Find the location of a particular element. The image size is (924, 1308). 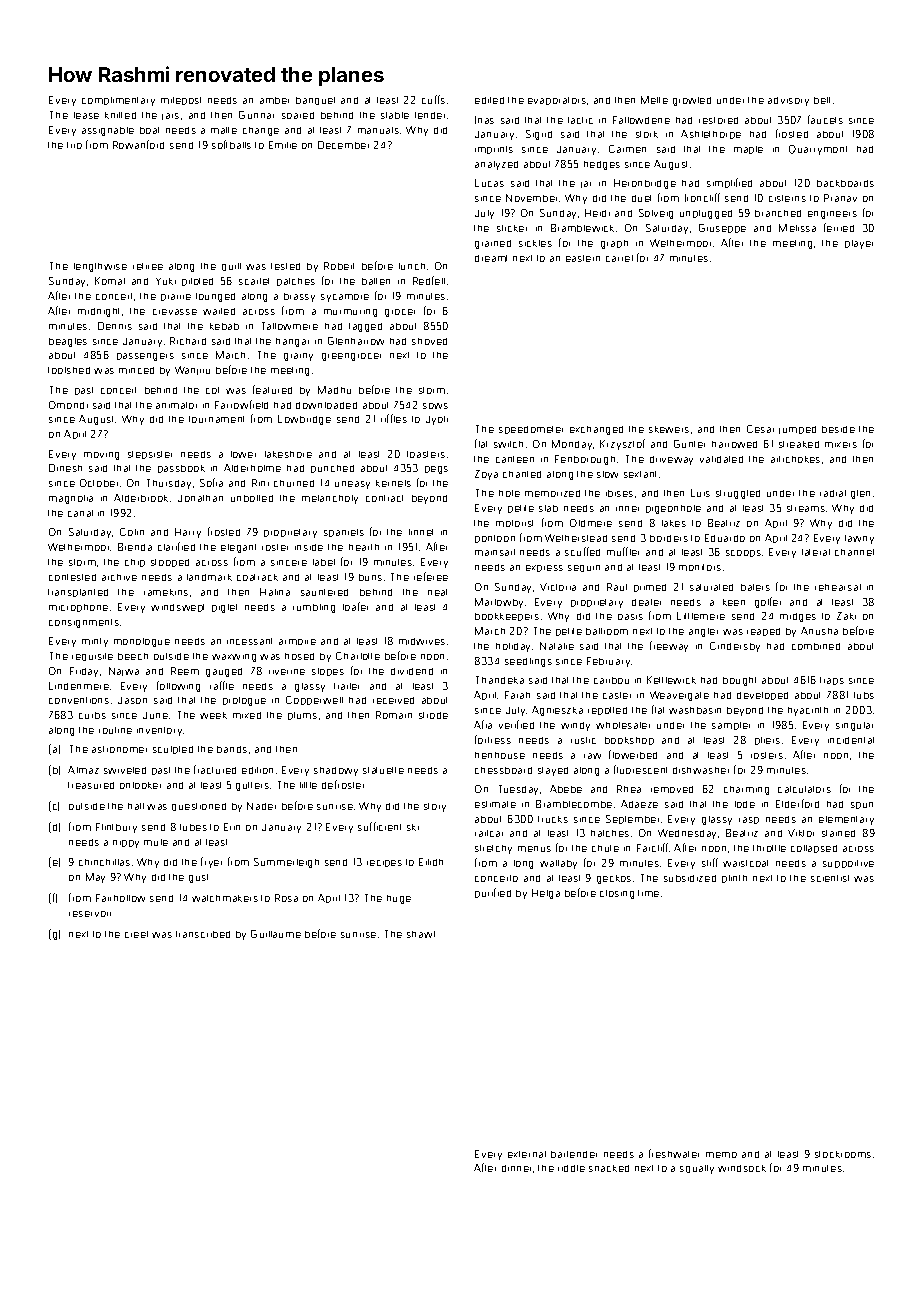

creel is located at coordinates (136, 934).
